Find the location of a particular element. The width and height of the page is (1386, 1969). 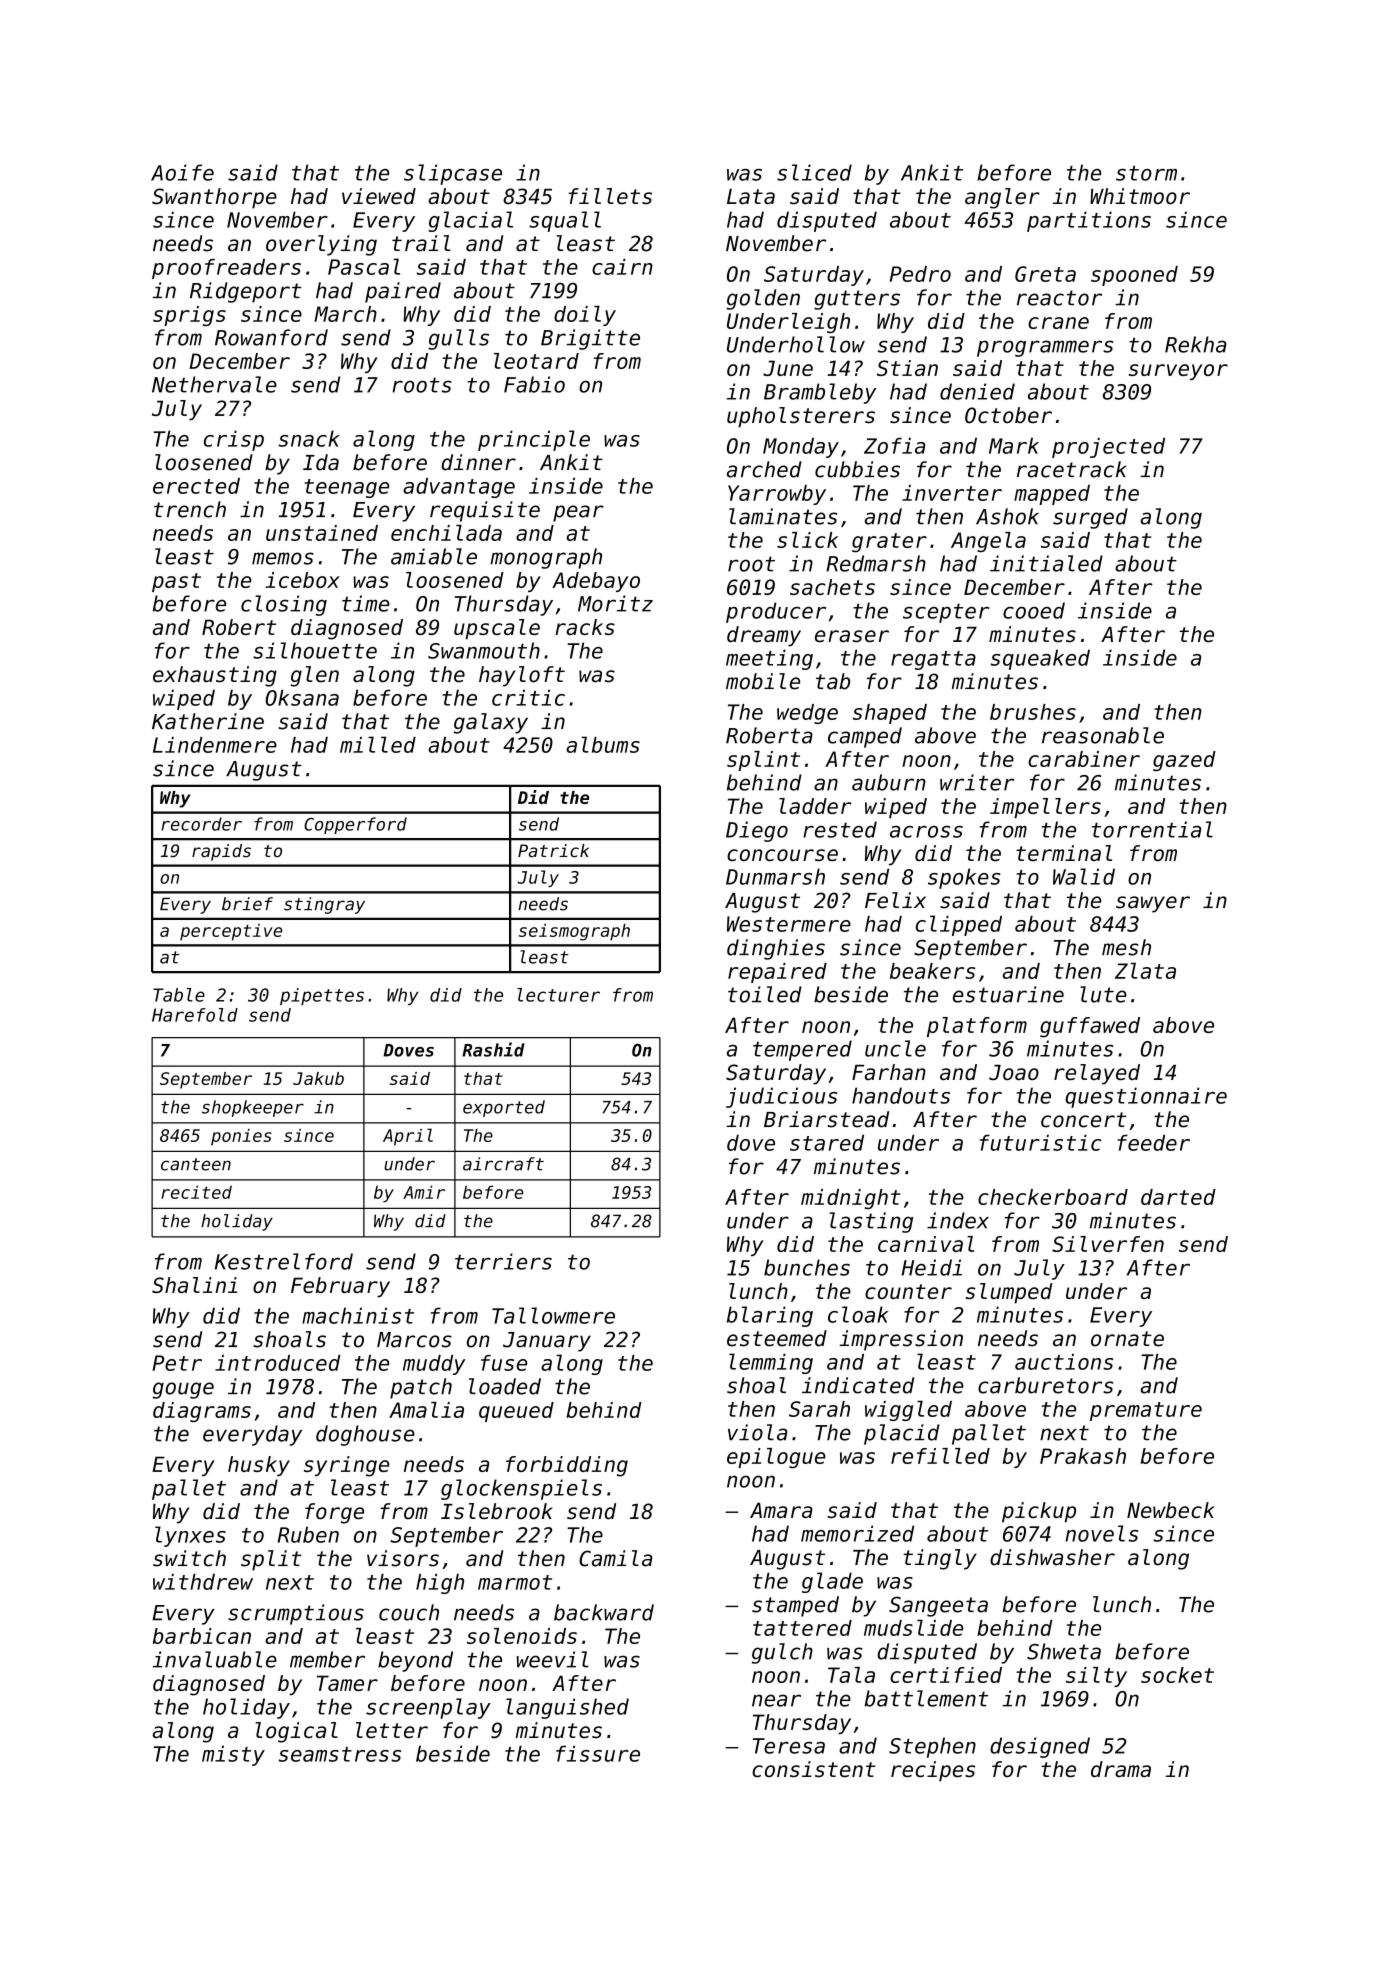

past is located at coordinates (176, 582).
